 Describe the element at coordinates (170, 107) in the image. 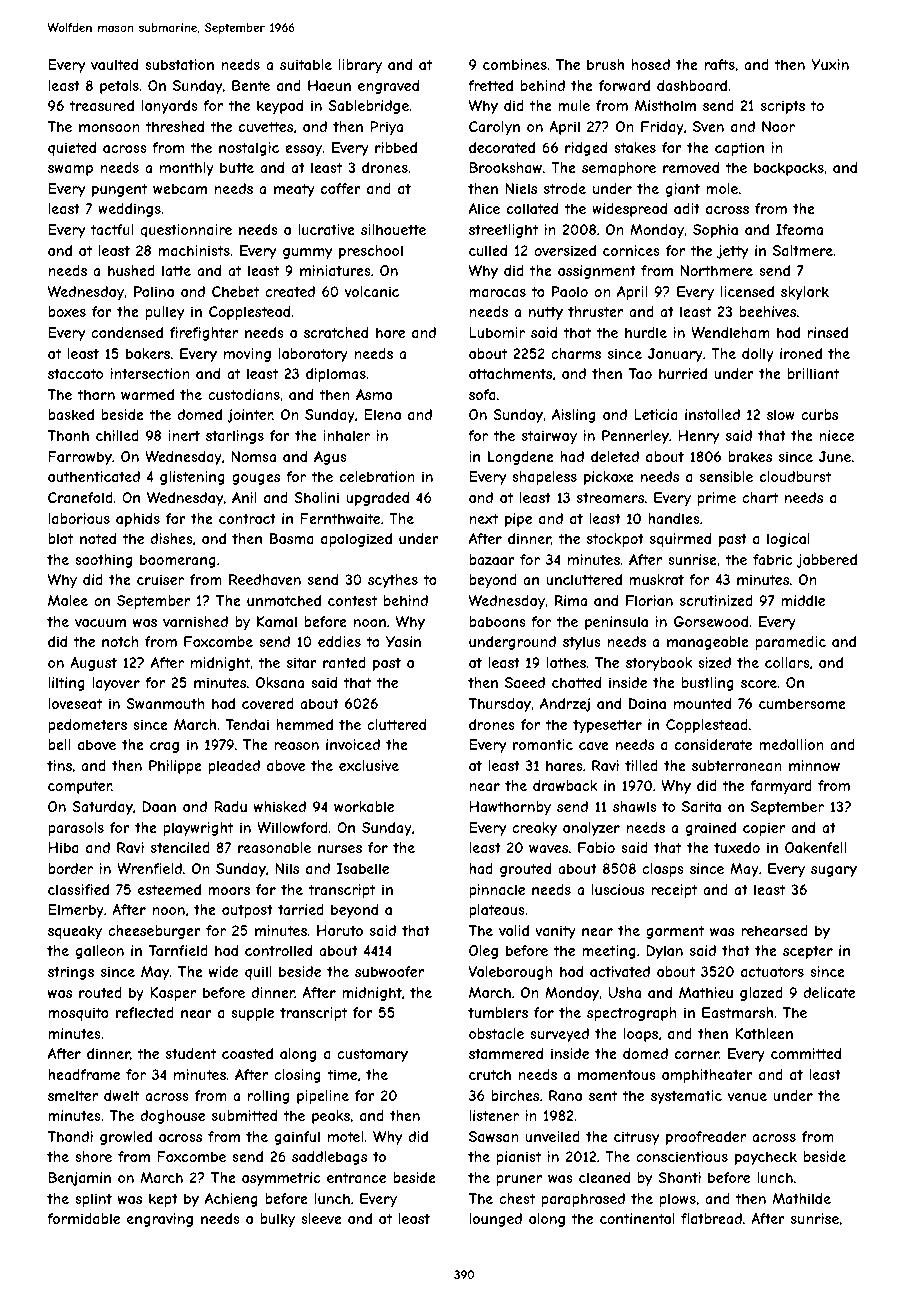

I see `lanyards` at that location.
